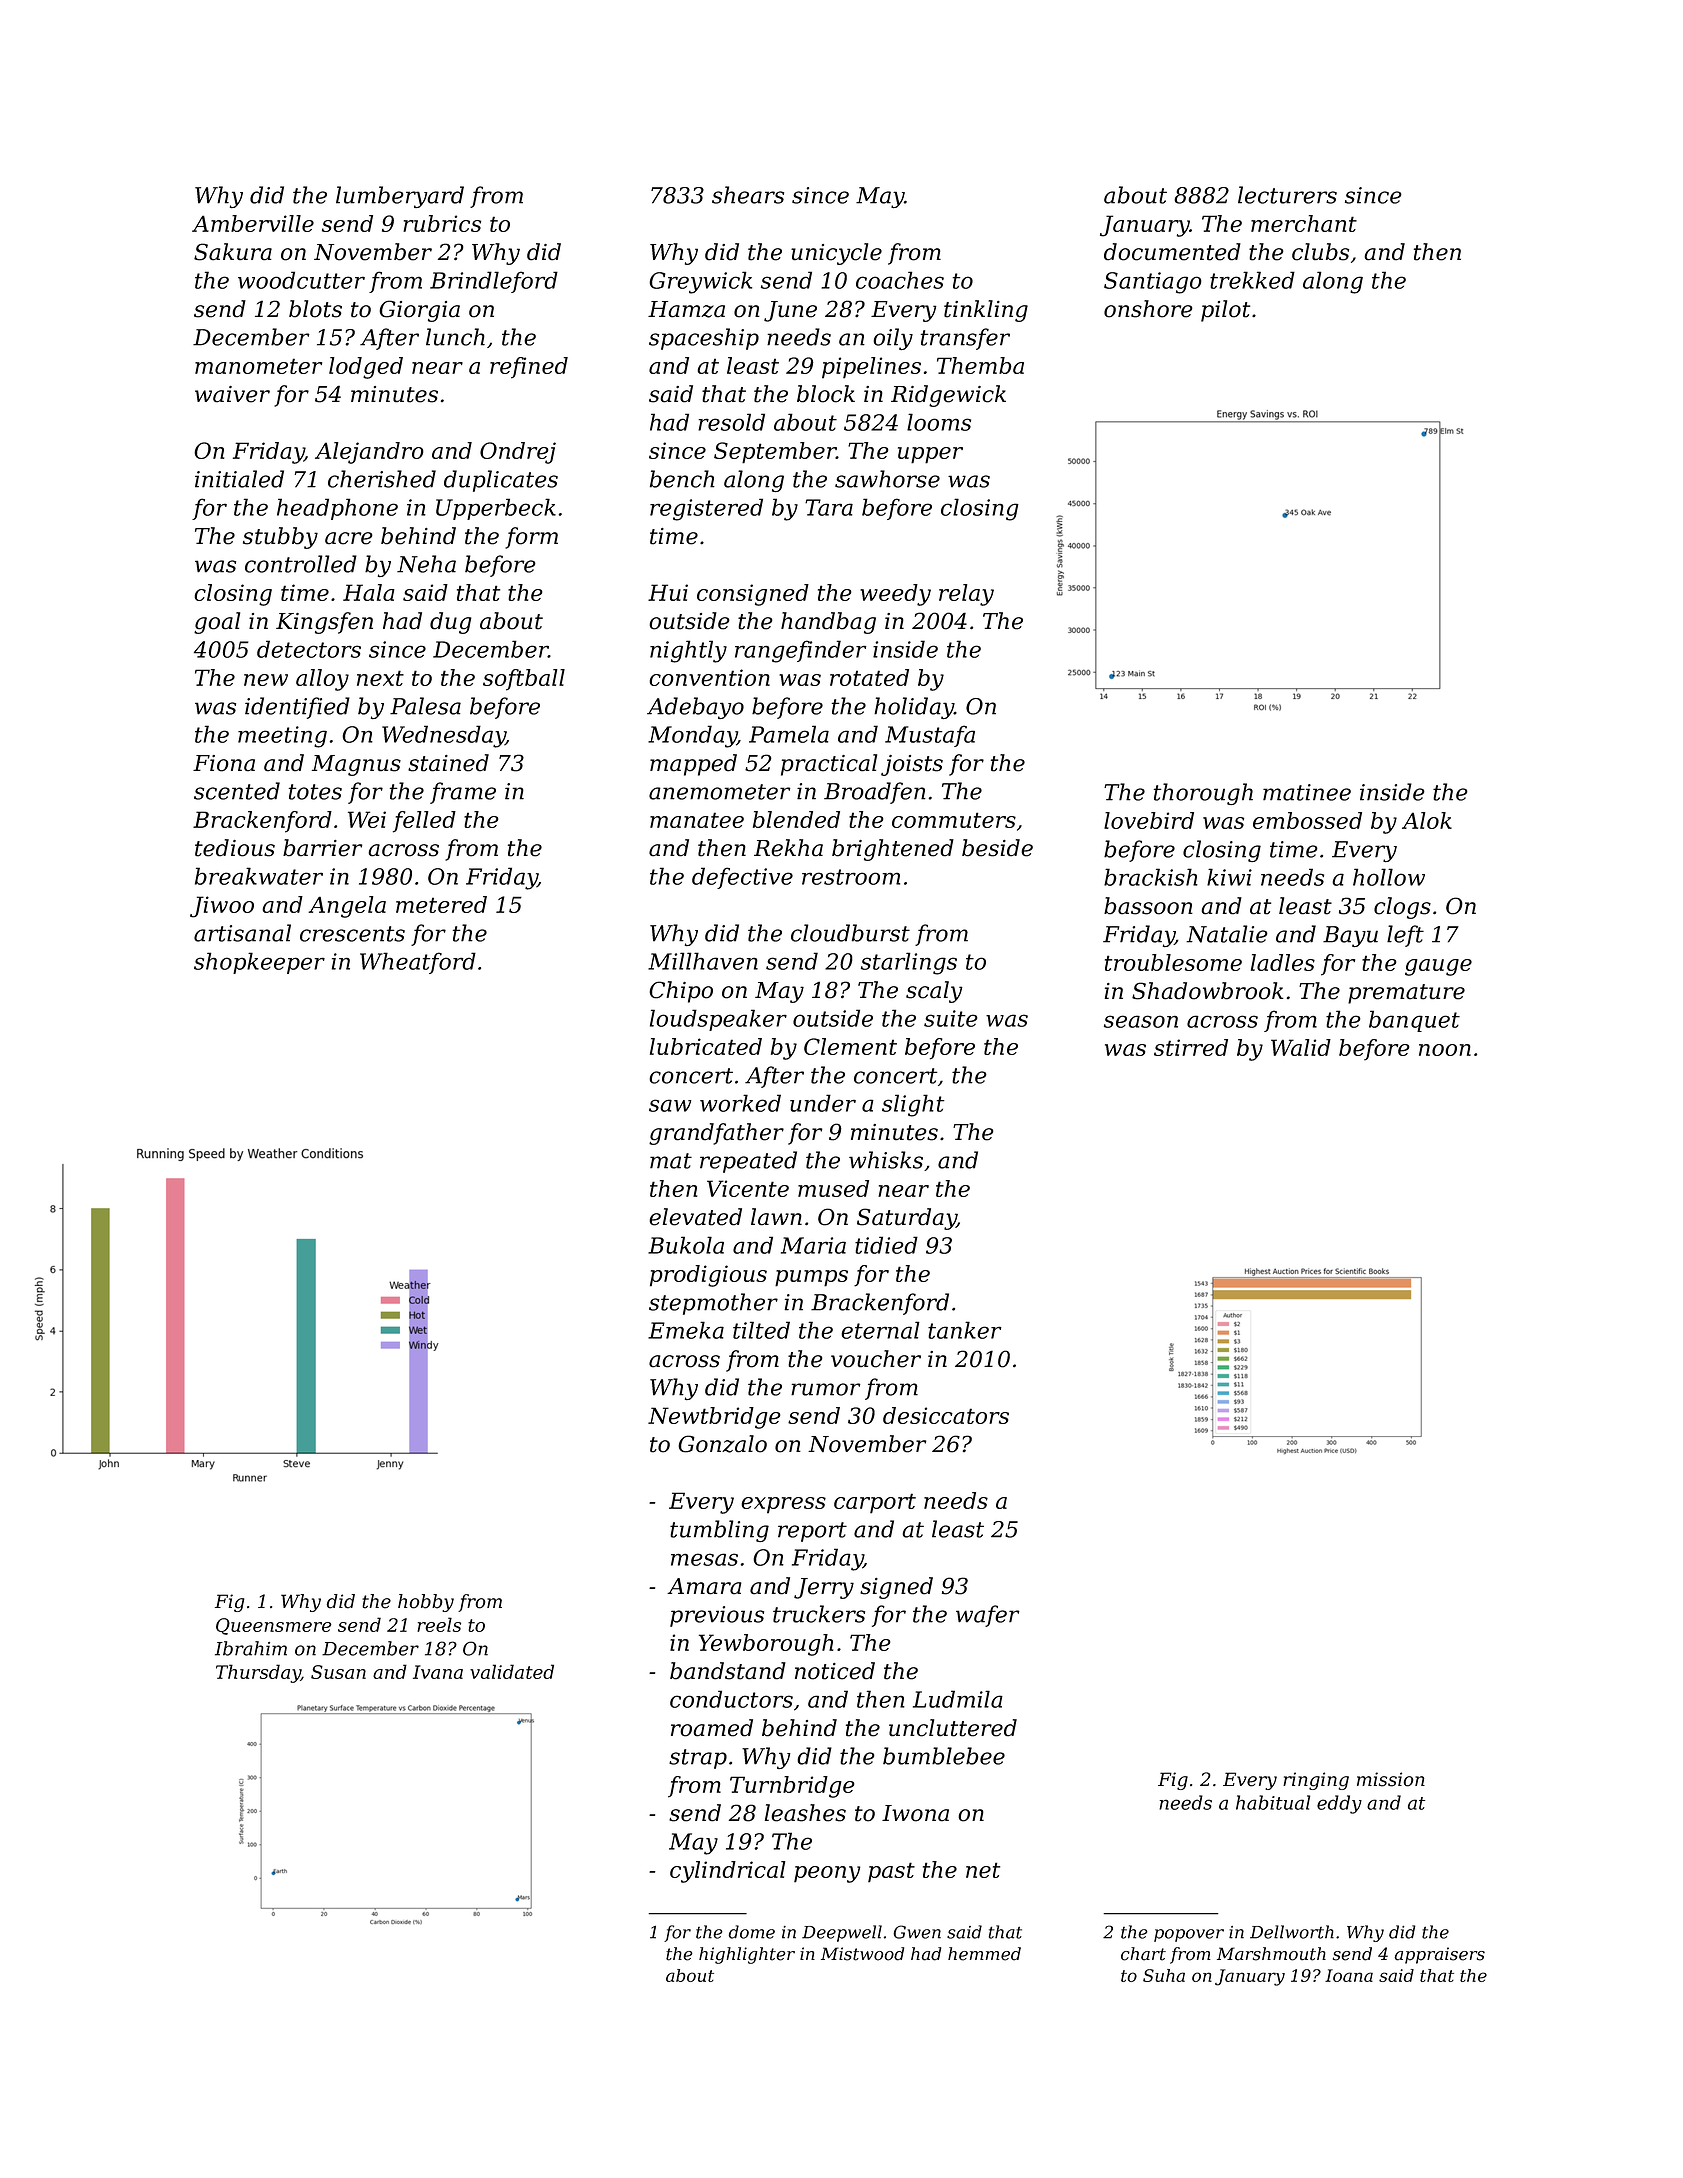 The image size is (1683, 2178). Describe the element at coordinates (850, 1046) in the image. I see `Clement` at that location.
